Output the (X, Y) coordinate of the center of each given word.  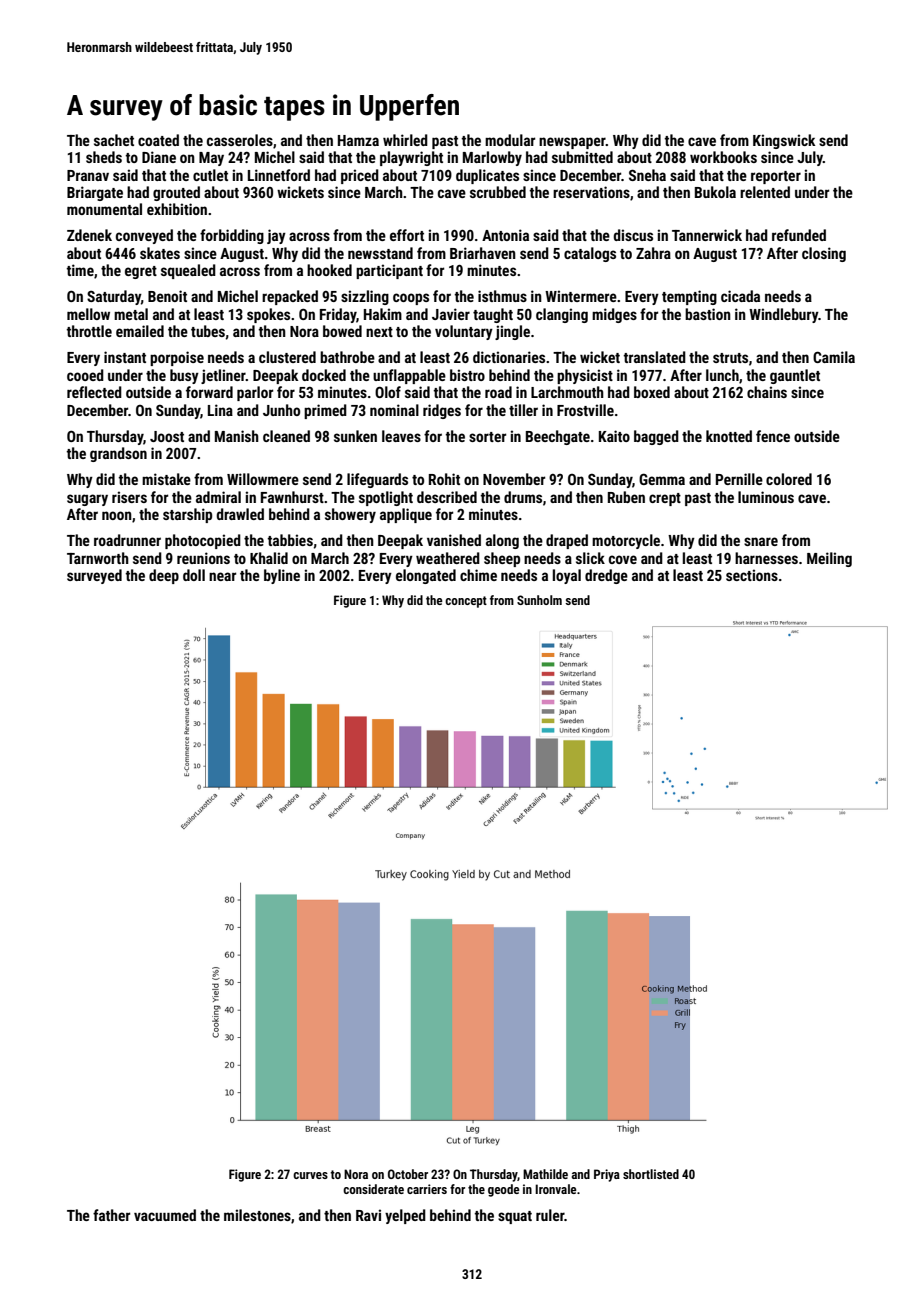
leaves (401, 436)
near (222, 576)
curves (310, 1175)
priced (360, 176)
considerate (373, 1189)
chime (478, 575)
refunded (799, 235)
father (111, 1215)
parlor (255, 393)
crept (665, 499)
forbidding (232, 236)
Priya (607, 1175)
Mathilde (545, 1174)
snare (761, 541)
